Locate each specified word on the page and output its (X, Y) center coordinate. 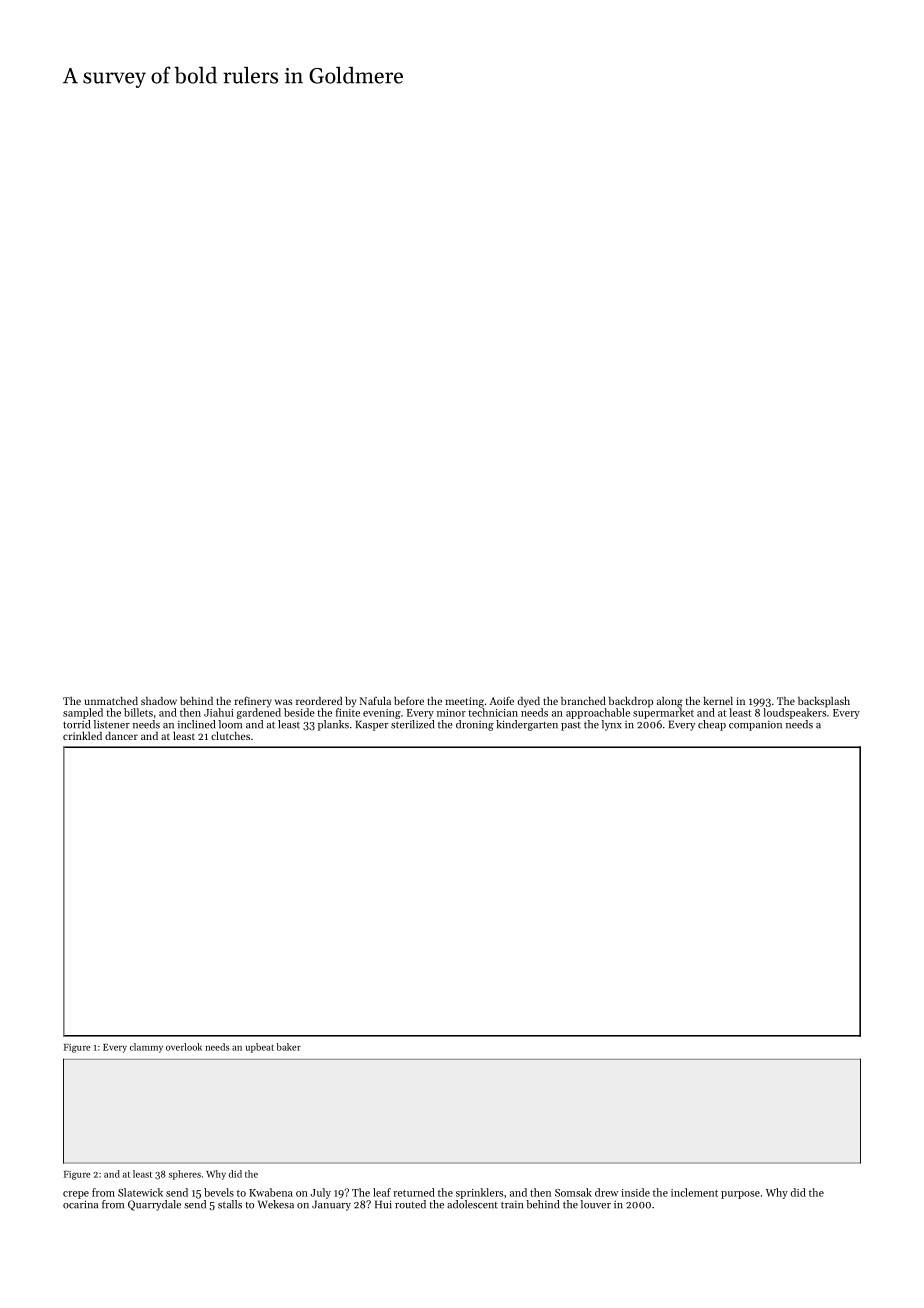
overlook (184, 1047)
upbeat (260, 1048)
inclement (694, 1192)
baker (288, 1047)
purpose (740, 1195)
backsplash (824, 702)
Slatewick (140, 1192)
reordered (319, 701)
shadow (159, 701)
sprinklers (479, 1193)
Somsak (573, 1192)
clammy (146, 1048)
